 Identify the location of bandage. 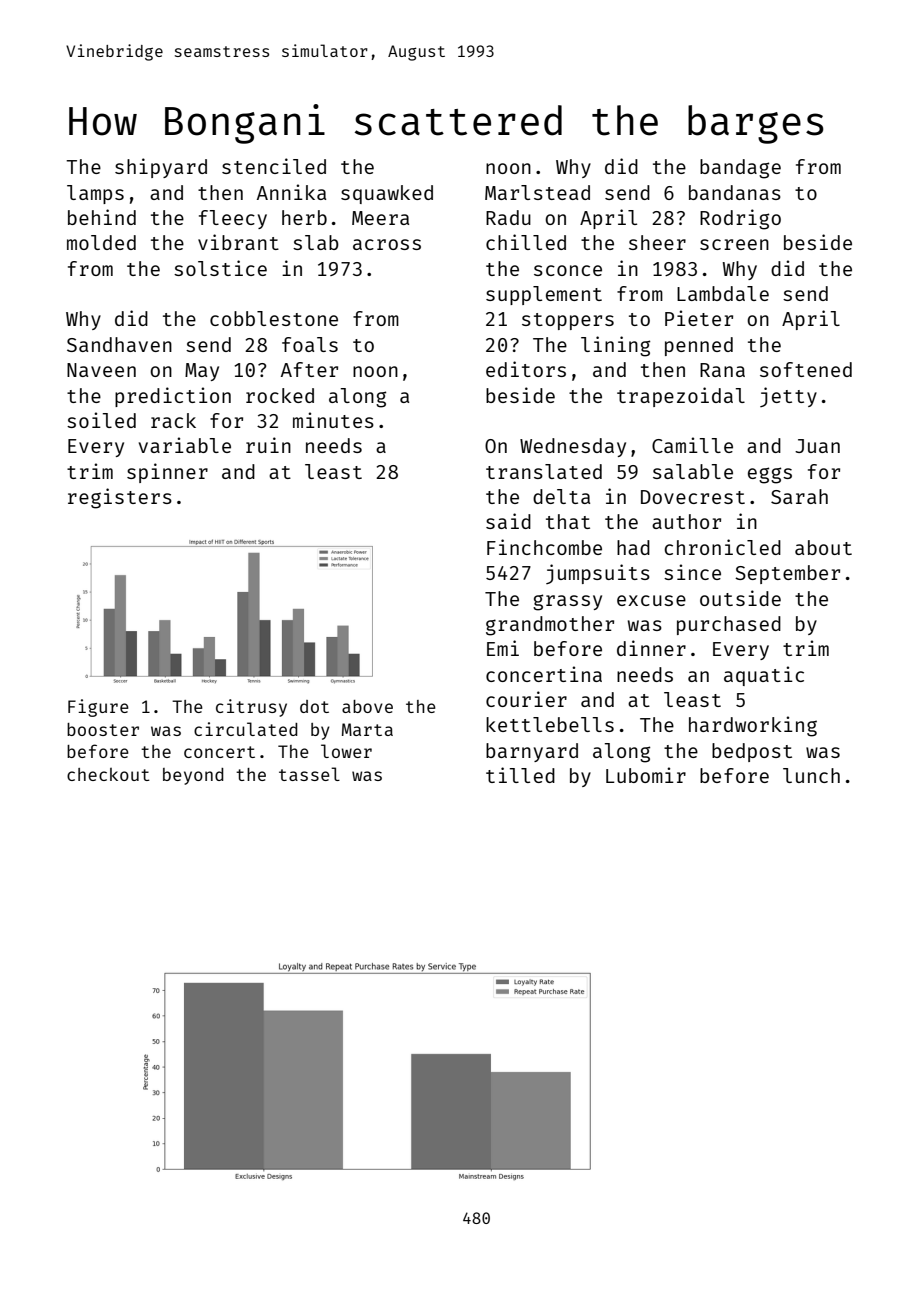
(740, 169).
